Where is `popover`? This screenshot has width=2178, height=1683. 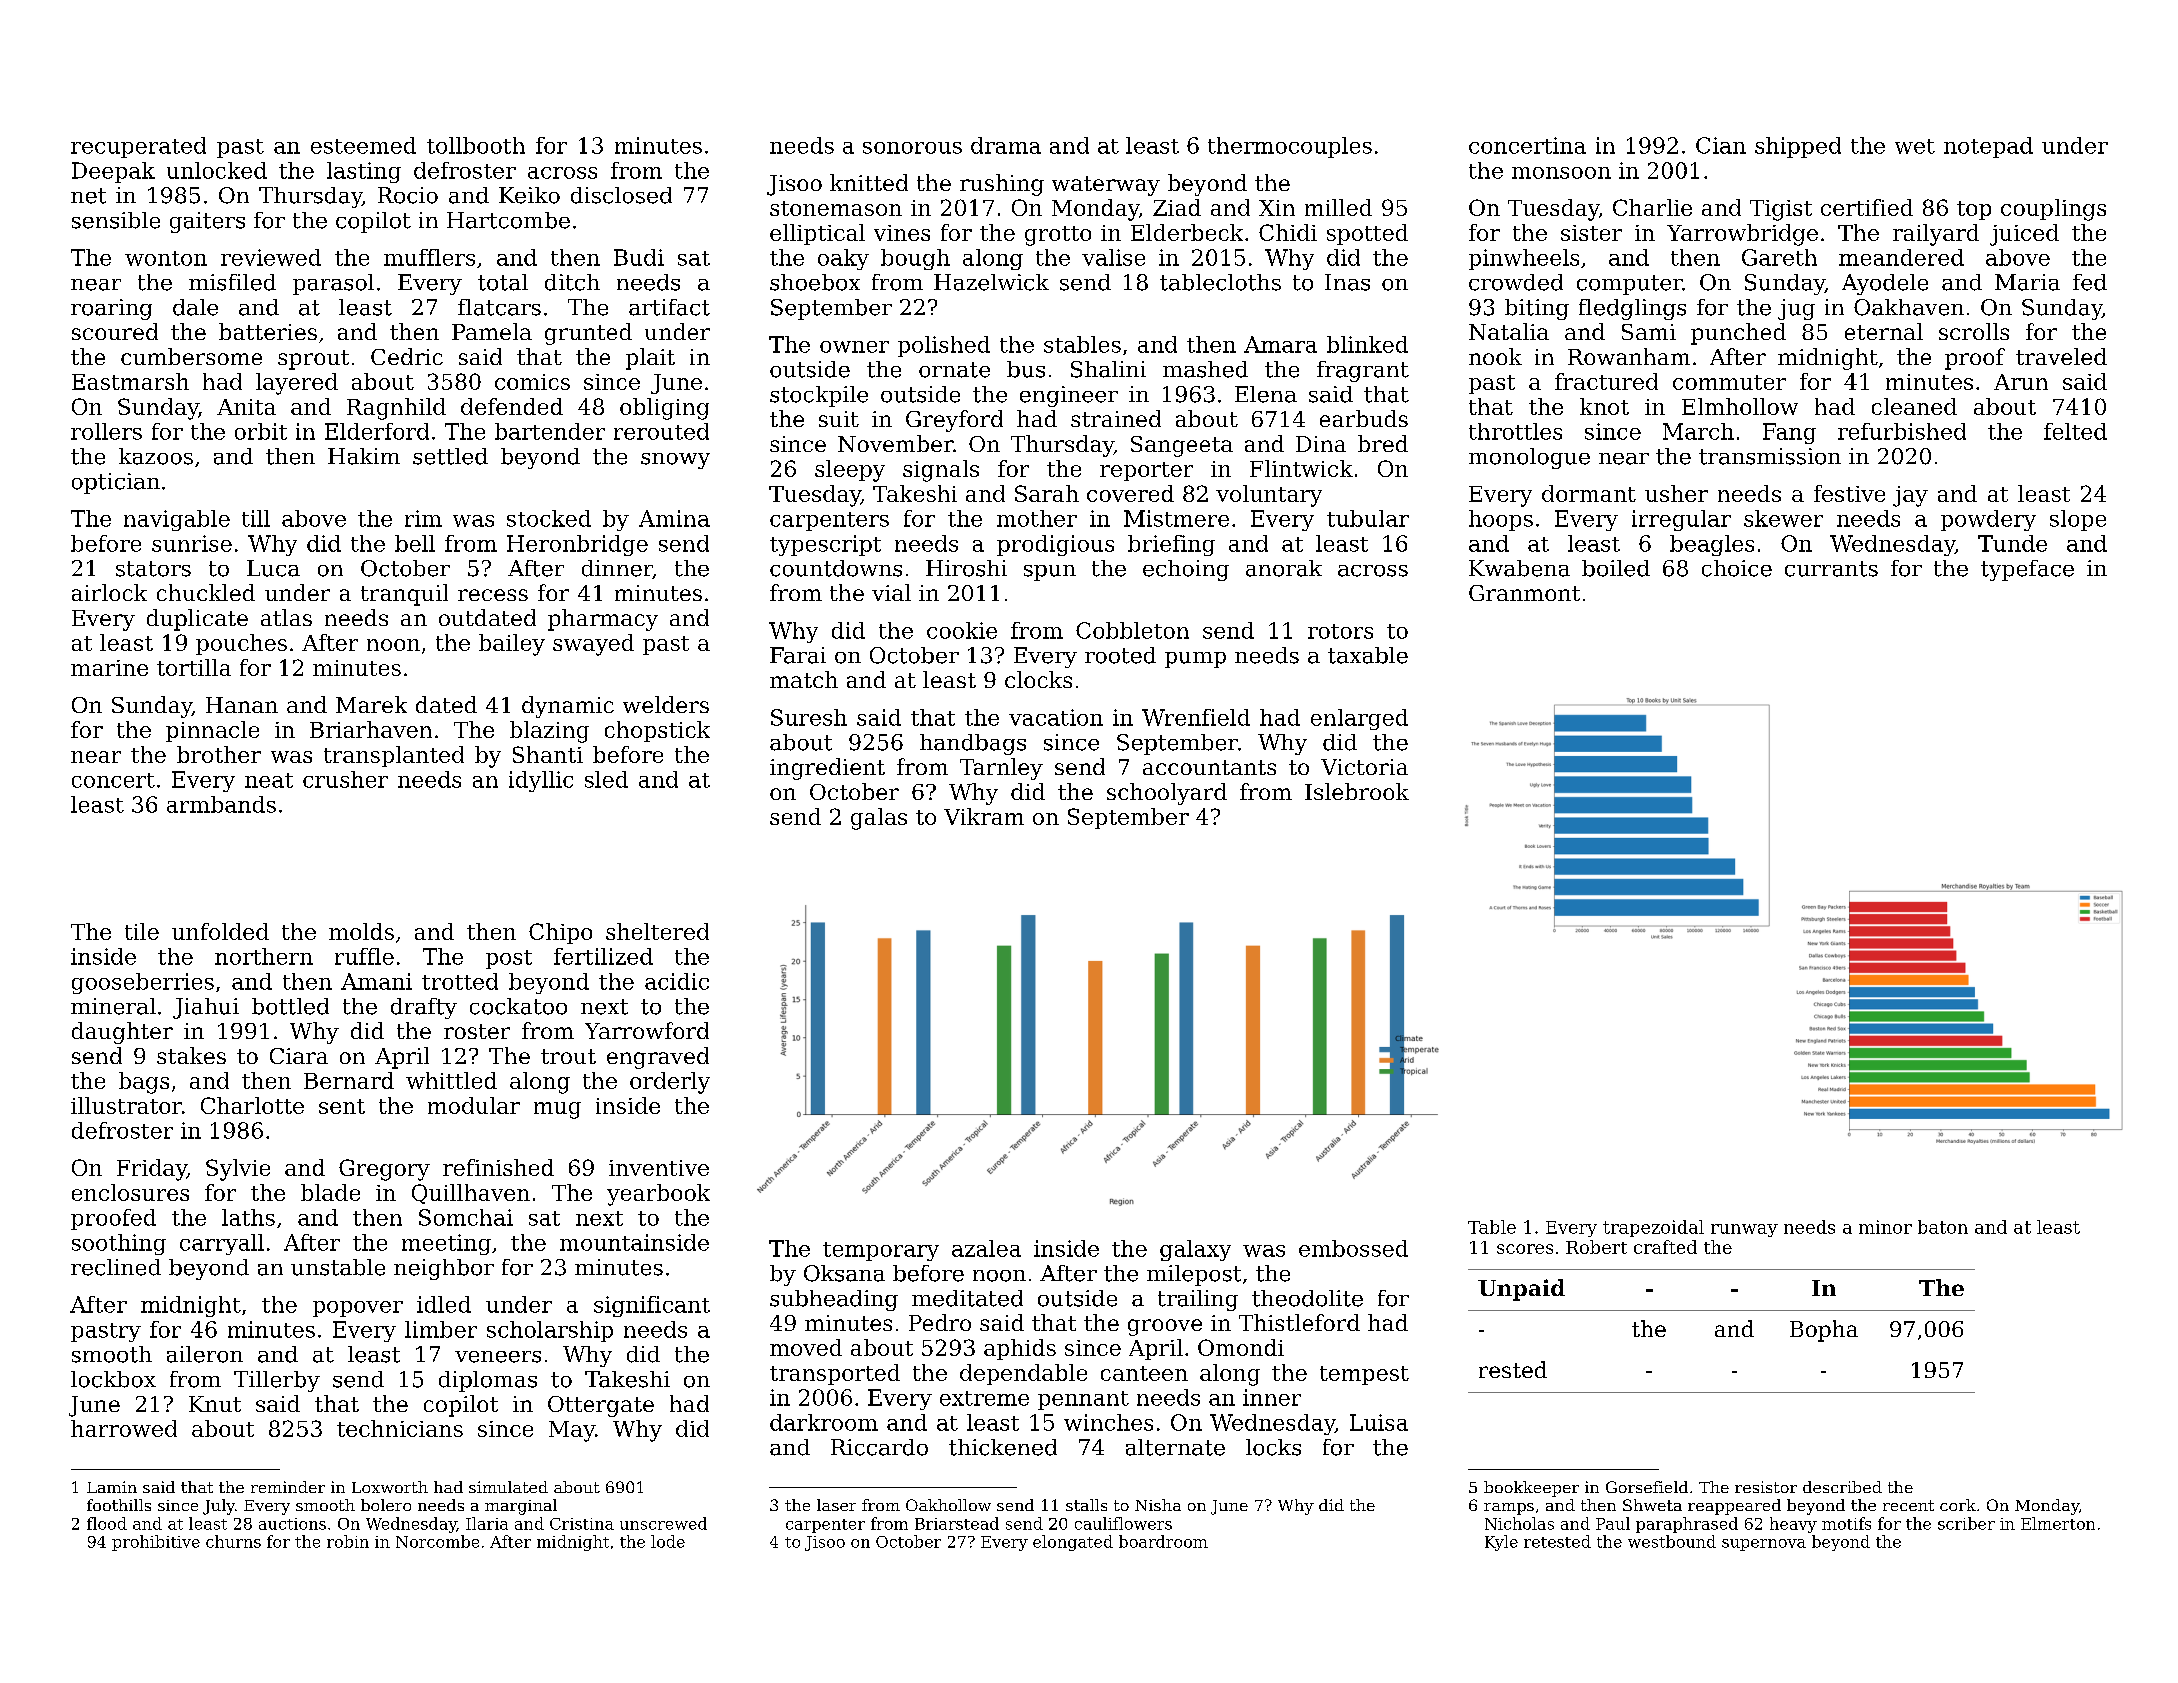 popover is located at coordinates (358, 1309).
